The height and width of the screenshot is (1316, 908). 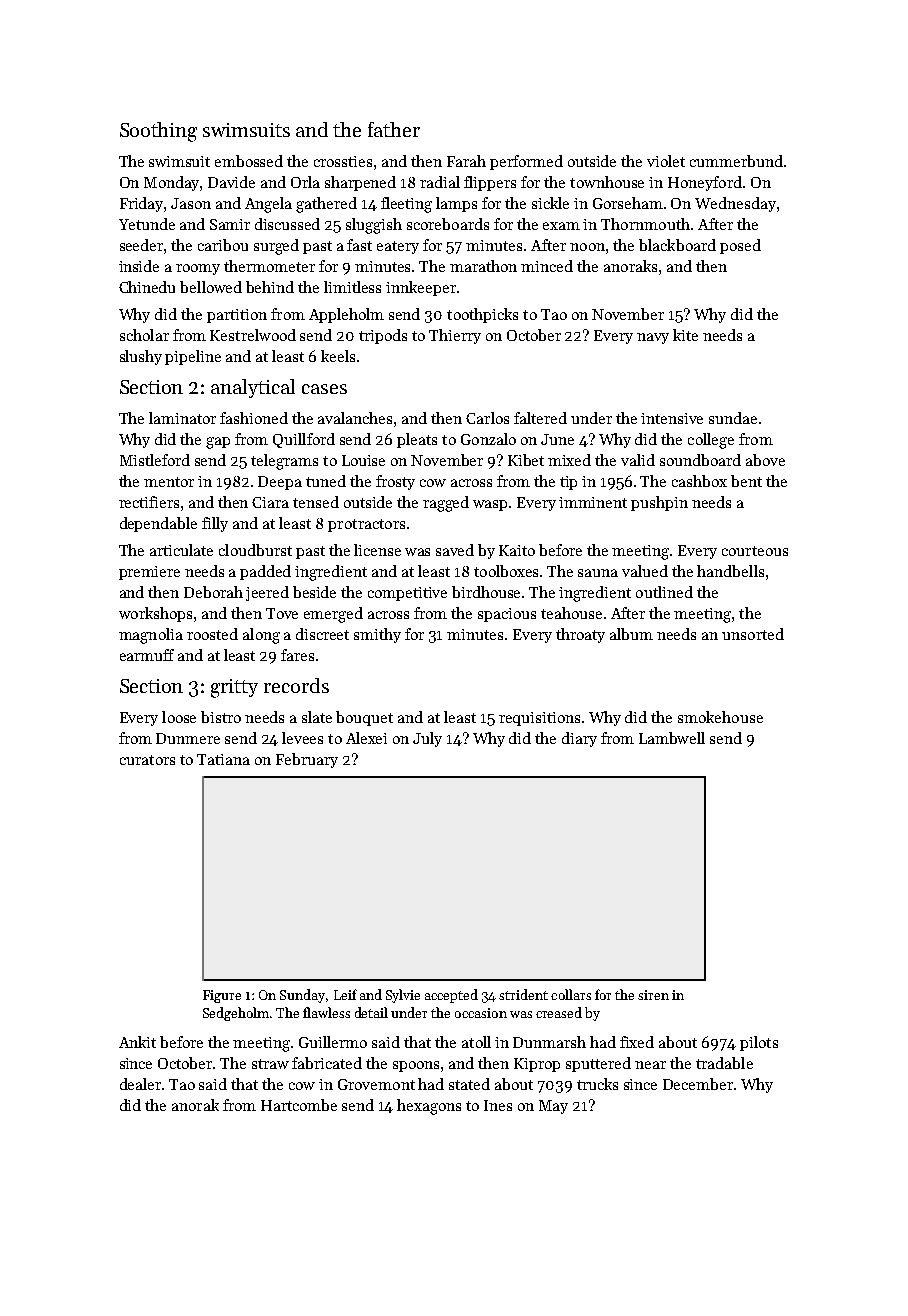 What do you see at coordinates (394, 129) in the screenshot?
I see `father` at bounding box center [394, 129].
